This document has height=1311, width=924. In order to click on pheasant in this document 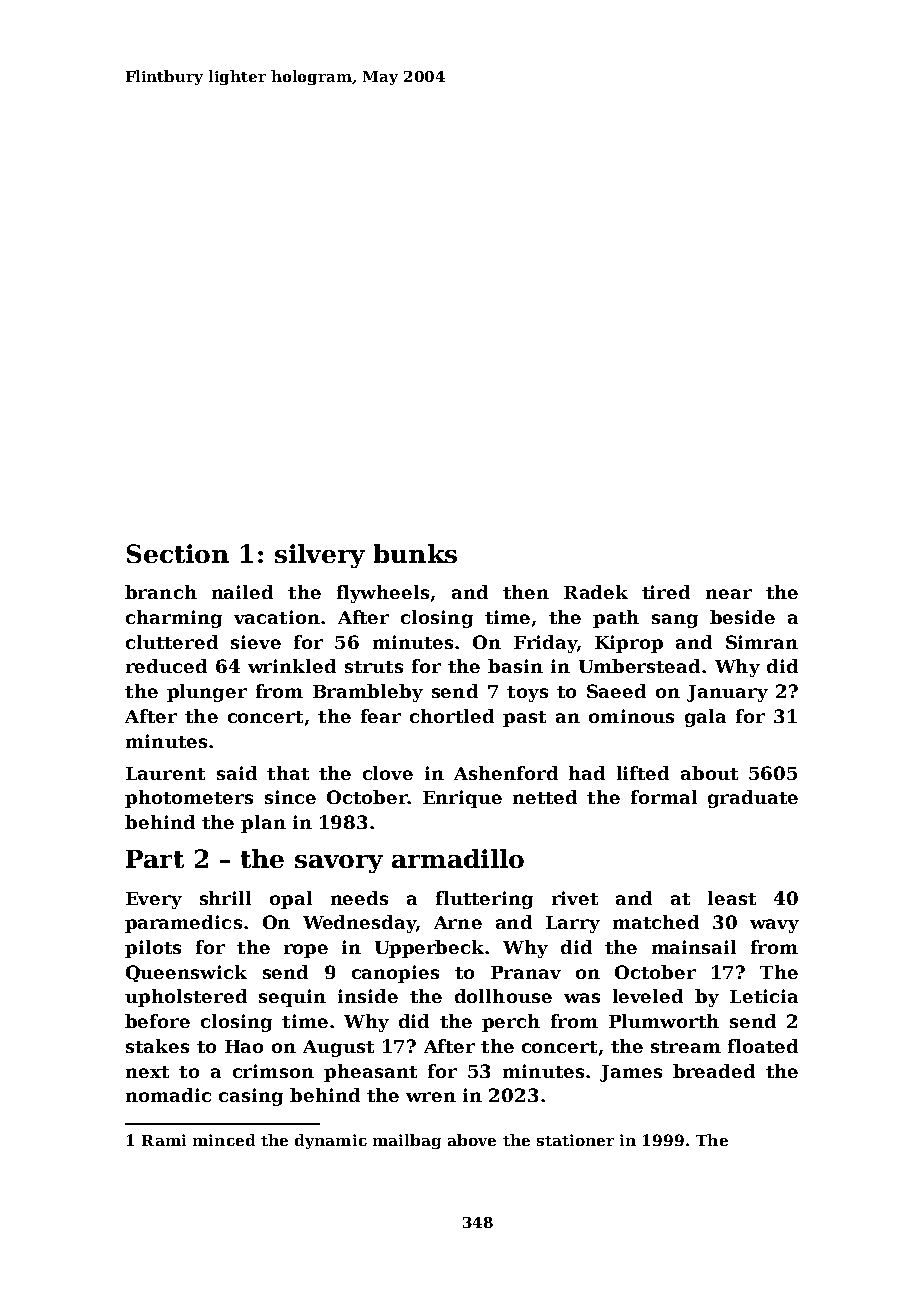, I will do `click(370, 1073)`.
